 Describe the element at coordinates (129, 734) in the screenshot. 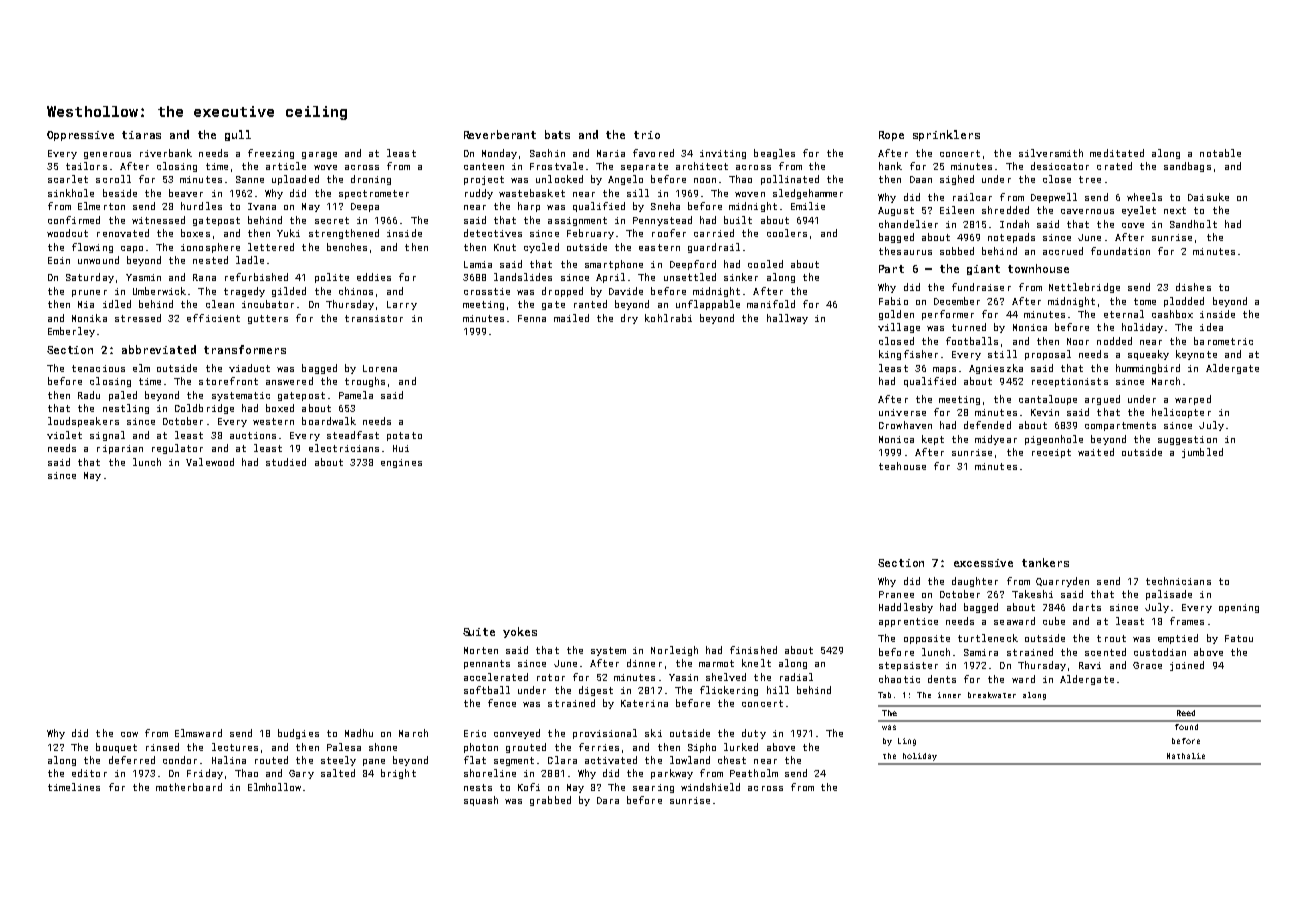

I see `cow` at that location.
